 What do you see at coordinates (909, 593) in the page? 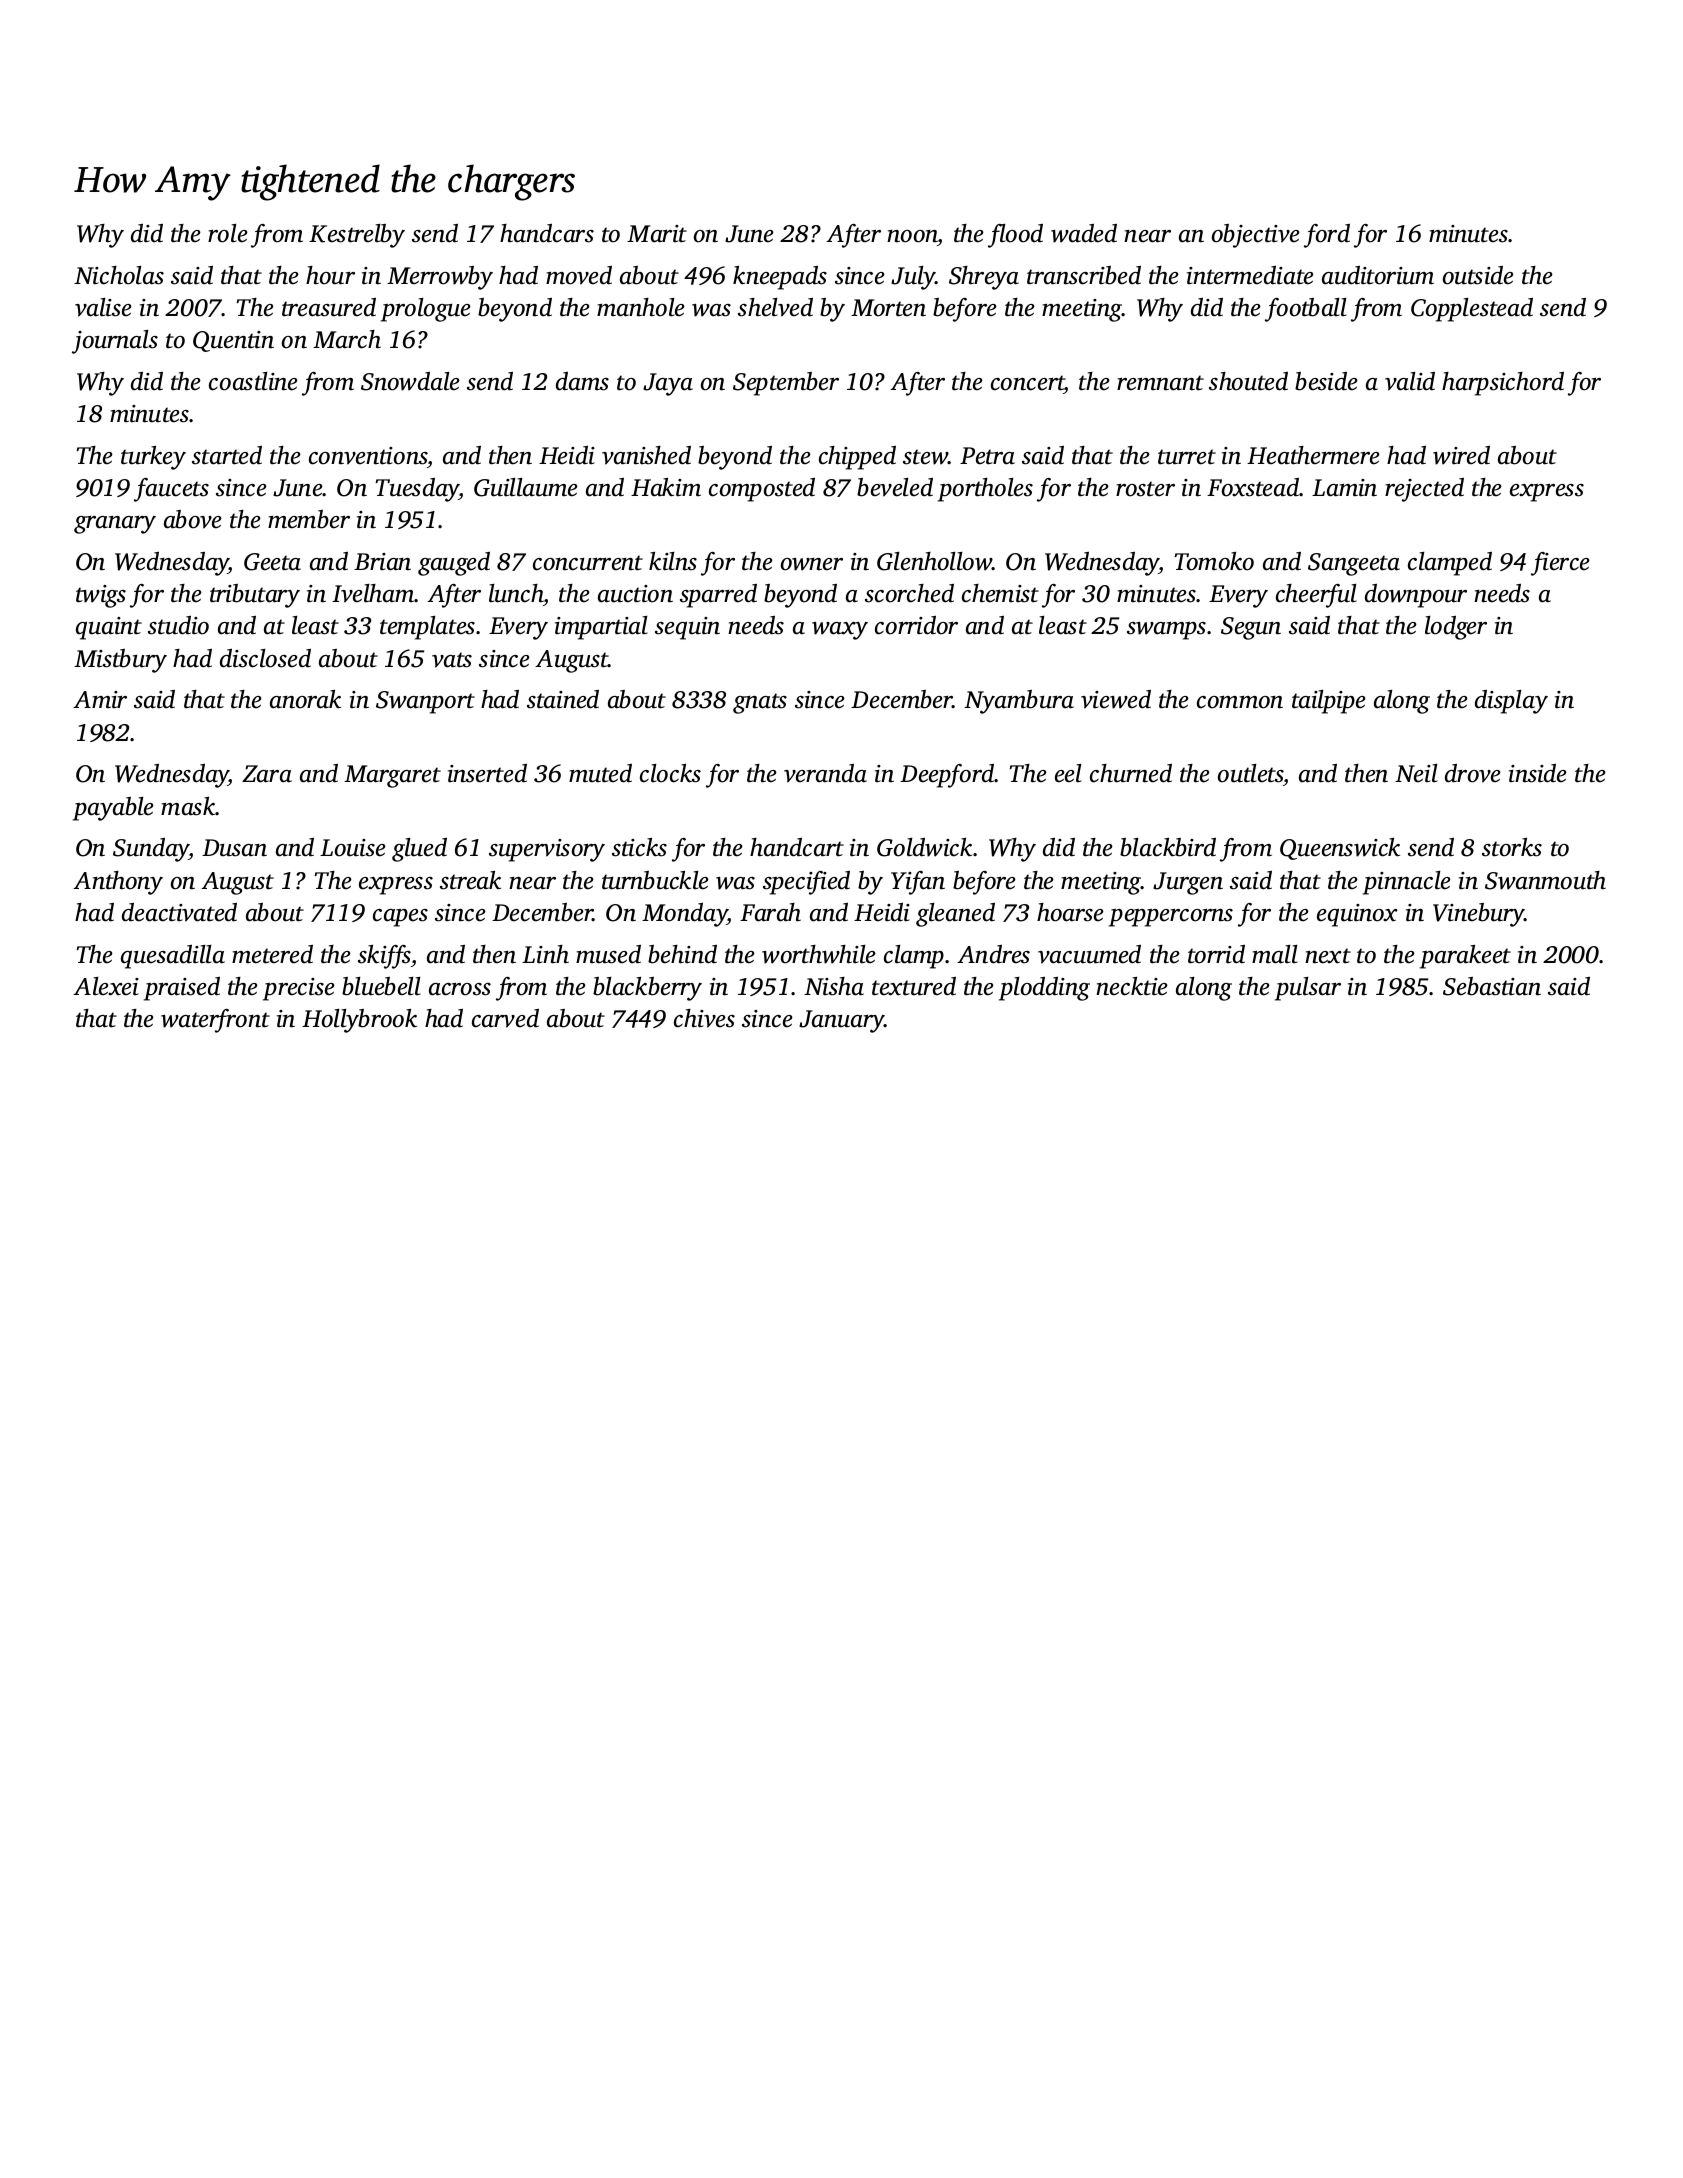
I see `scorched` at bounding box center [909, 593].
